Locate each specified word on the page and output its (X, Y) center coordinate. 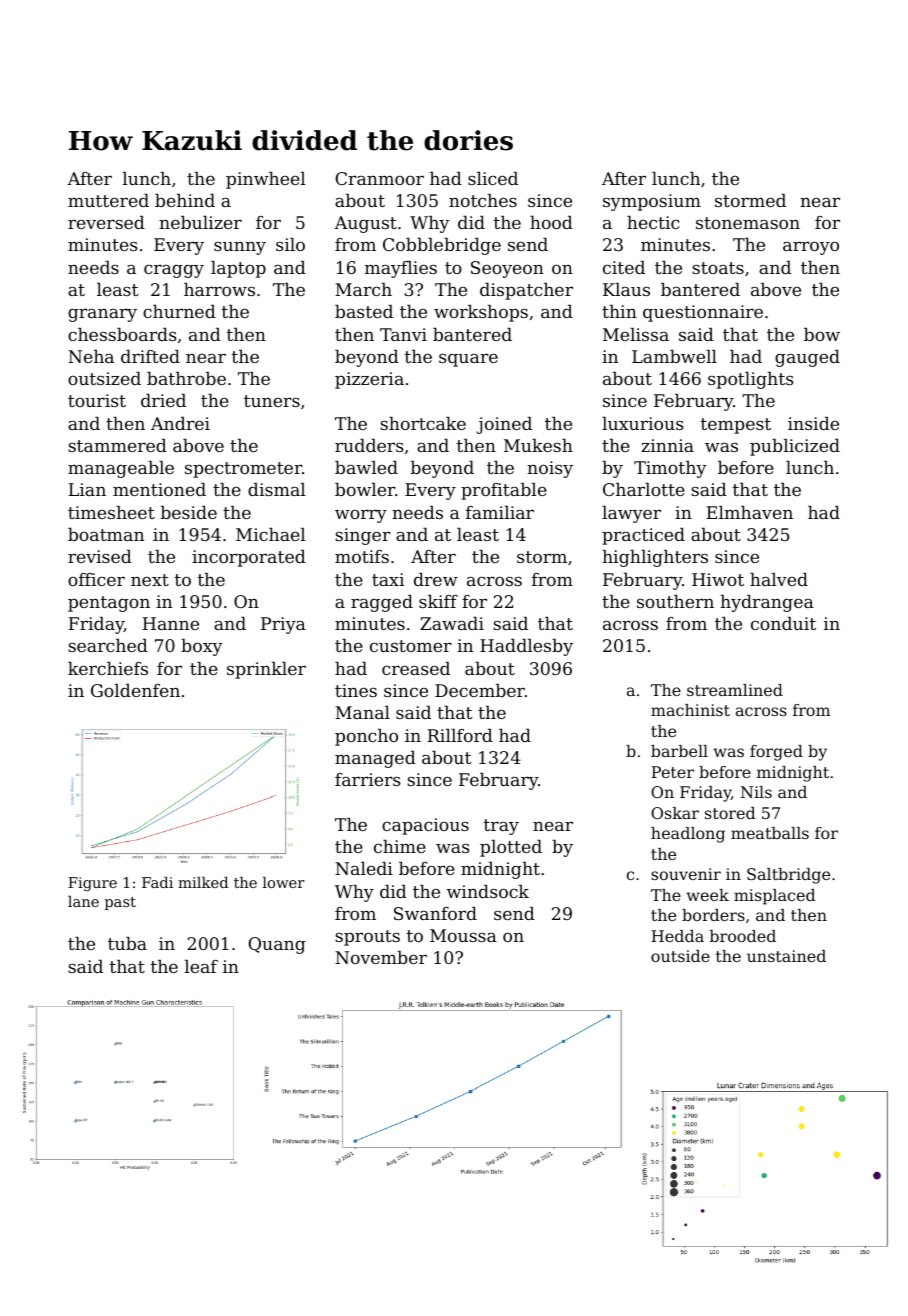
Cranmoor (379, 178)
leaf (201, 966)
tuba (127, 943)
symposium (652, 202)
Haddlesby (526, 647)
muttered (108, 200)
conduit (783, 623)
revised (100, 556)
